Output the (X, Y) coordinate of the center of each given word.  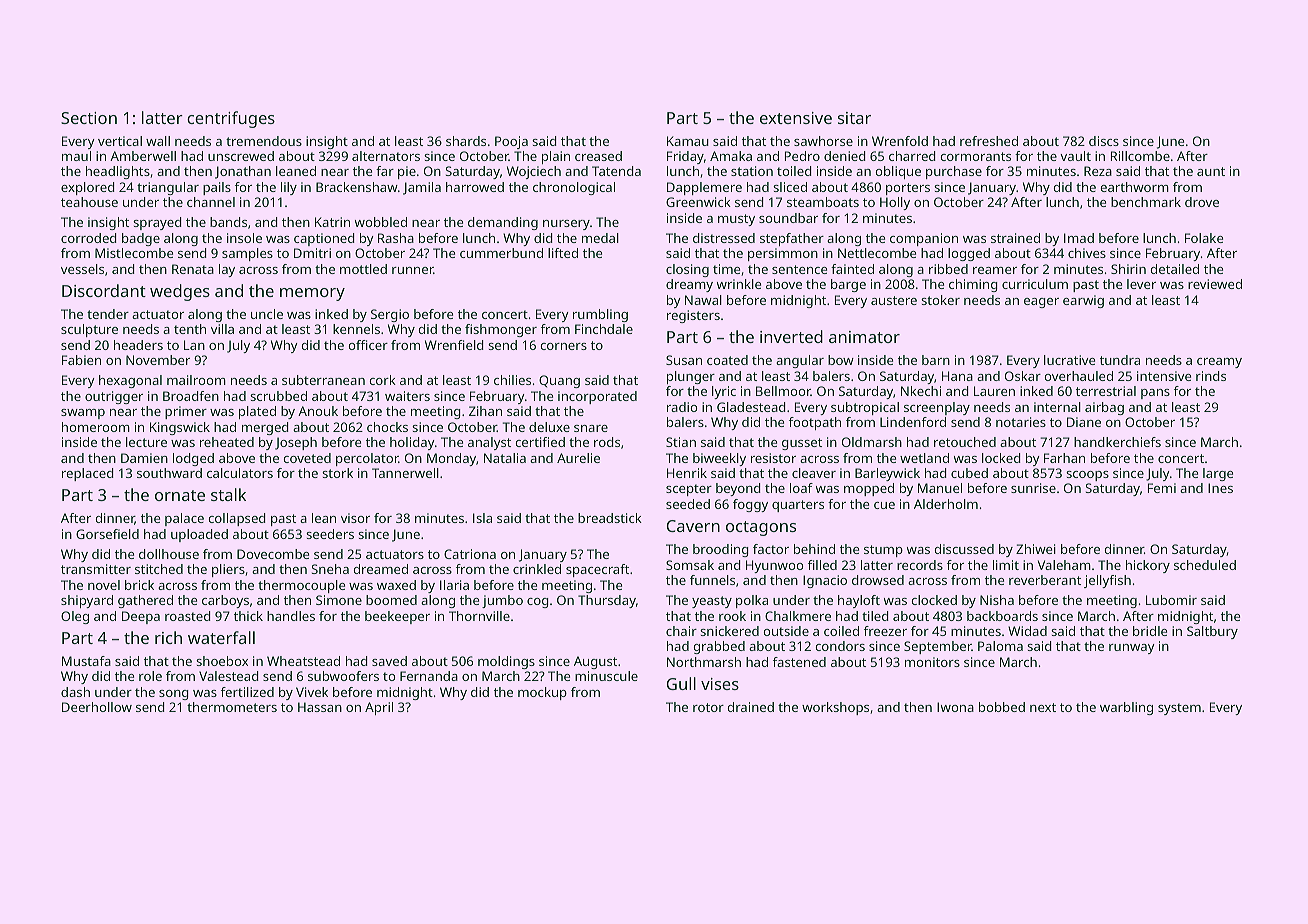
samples (247, 254)
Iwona (955, 707)
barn (936, 360)
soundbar (788, 218)
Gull (681, 683)
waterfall (221, 637)
